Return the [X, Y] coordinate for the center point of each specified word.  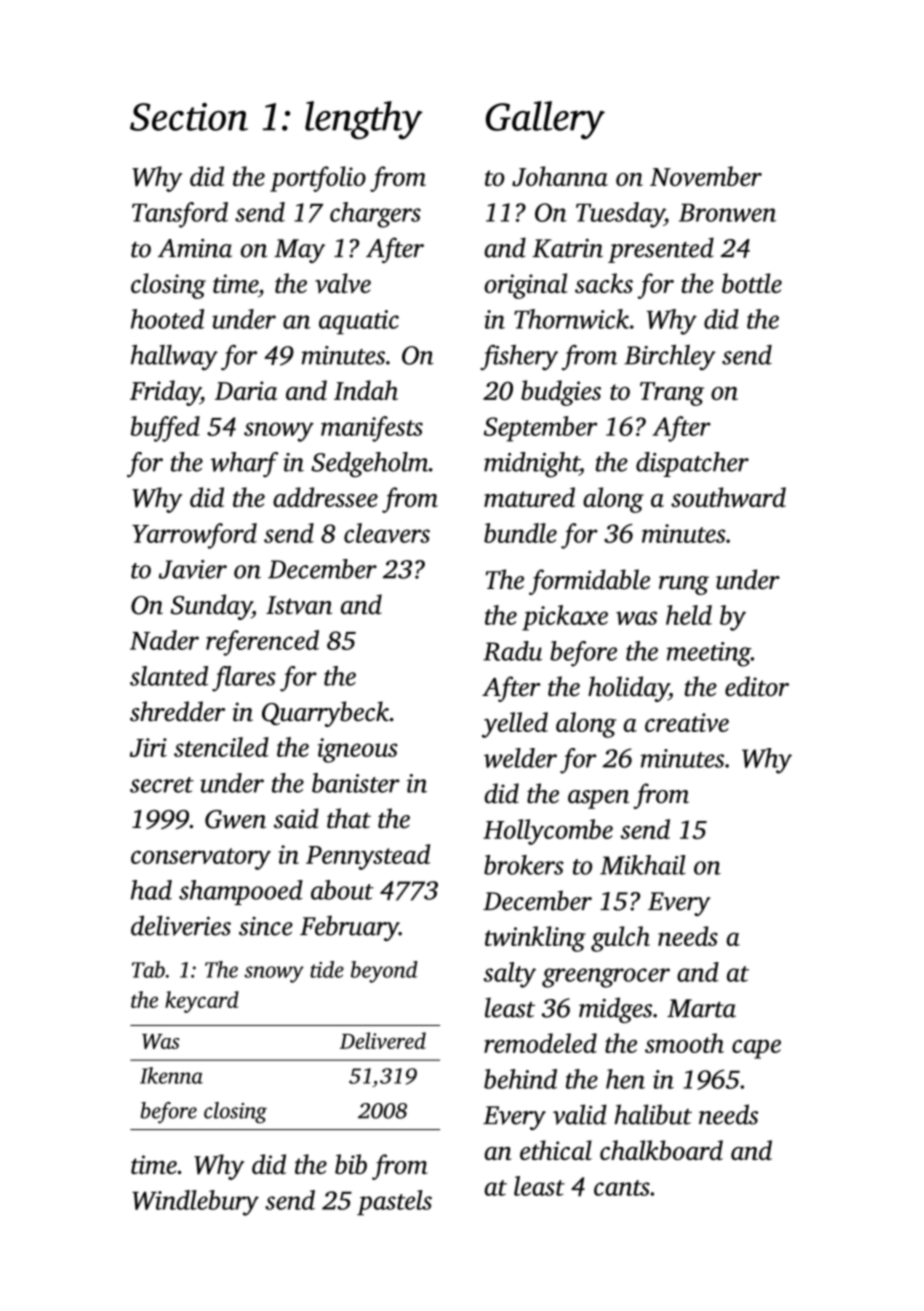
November [706, 176]
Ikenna [171, 1075]
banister [356, 783]
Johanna [560, 176]
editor [757, 686]
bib [351, 1164]
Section [189, 117]
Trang [672, 394]
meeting [709, 654]
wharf [244, 464]
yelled [515, 725]
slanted [169, 676]
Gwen [235, 819]
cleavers [387, 533]
